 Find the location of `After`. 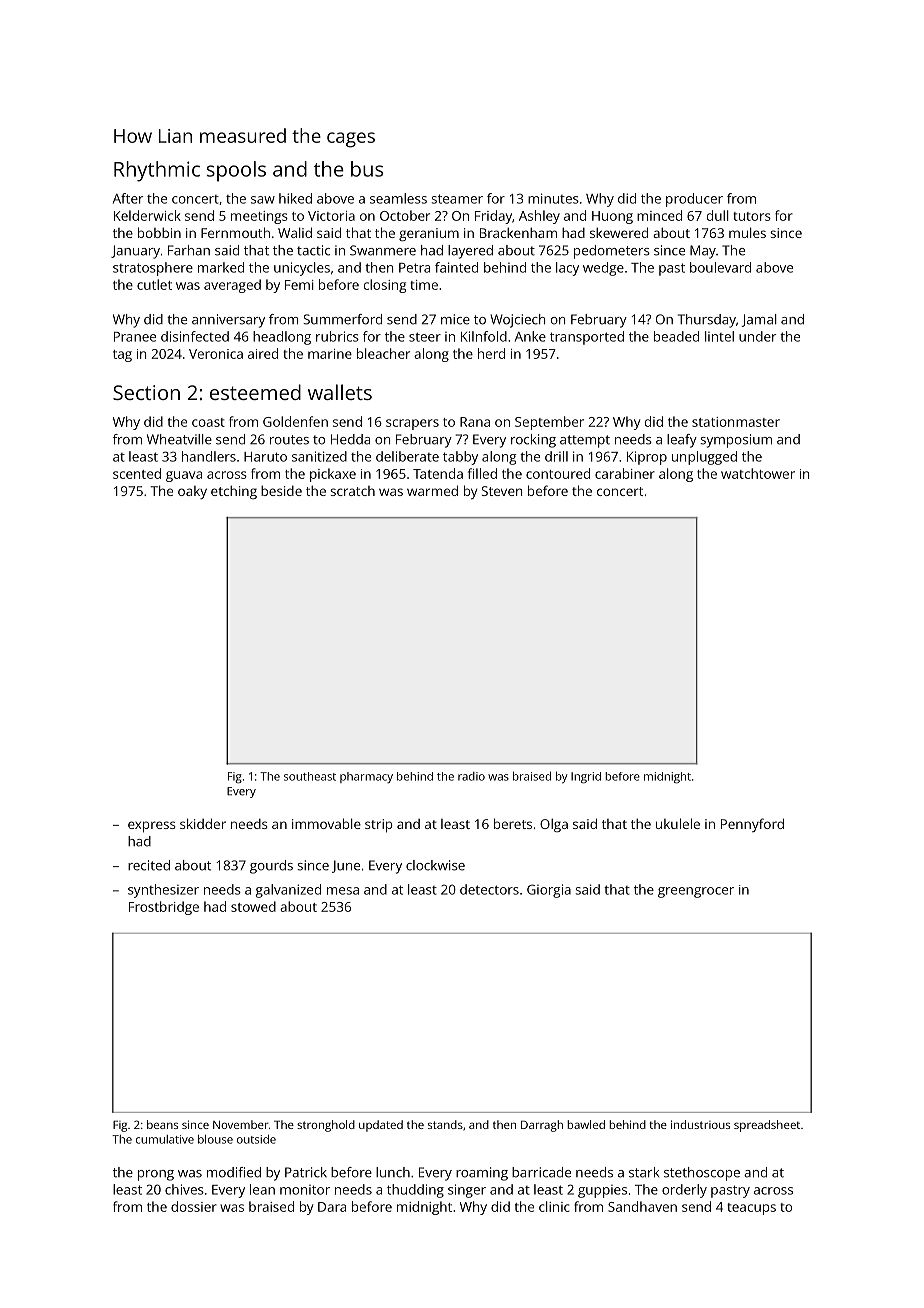

After is located at coordinates (128, 198).
